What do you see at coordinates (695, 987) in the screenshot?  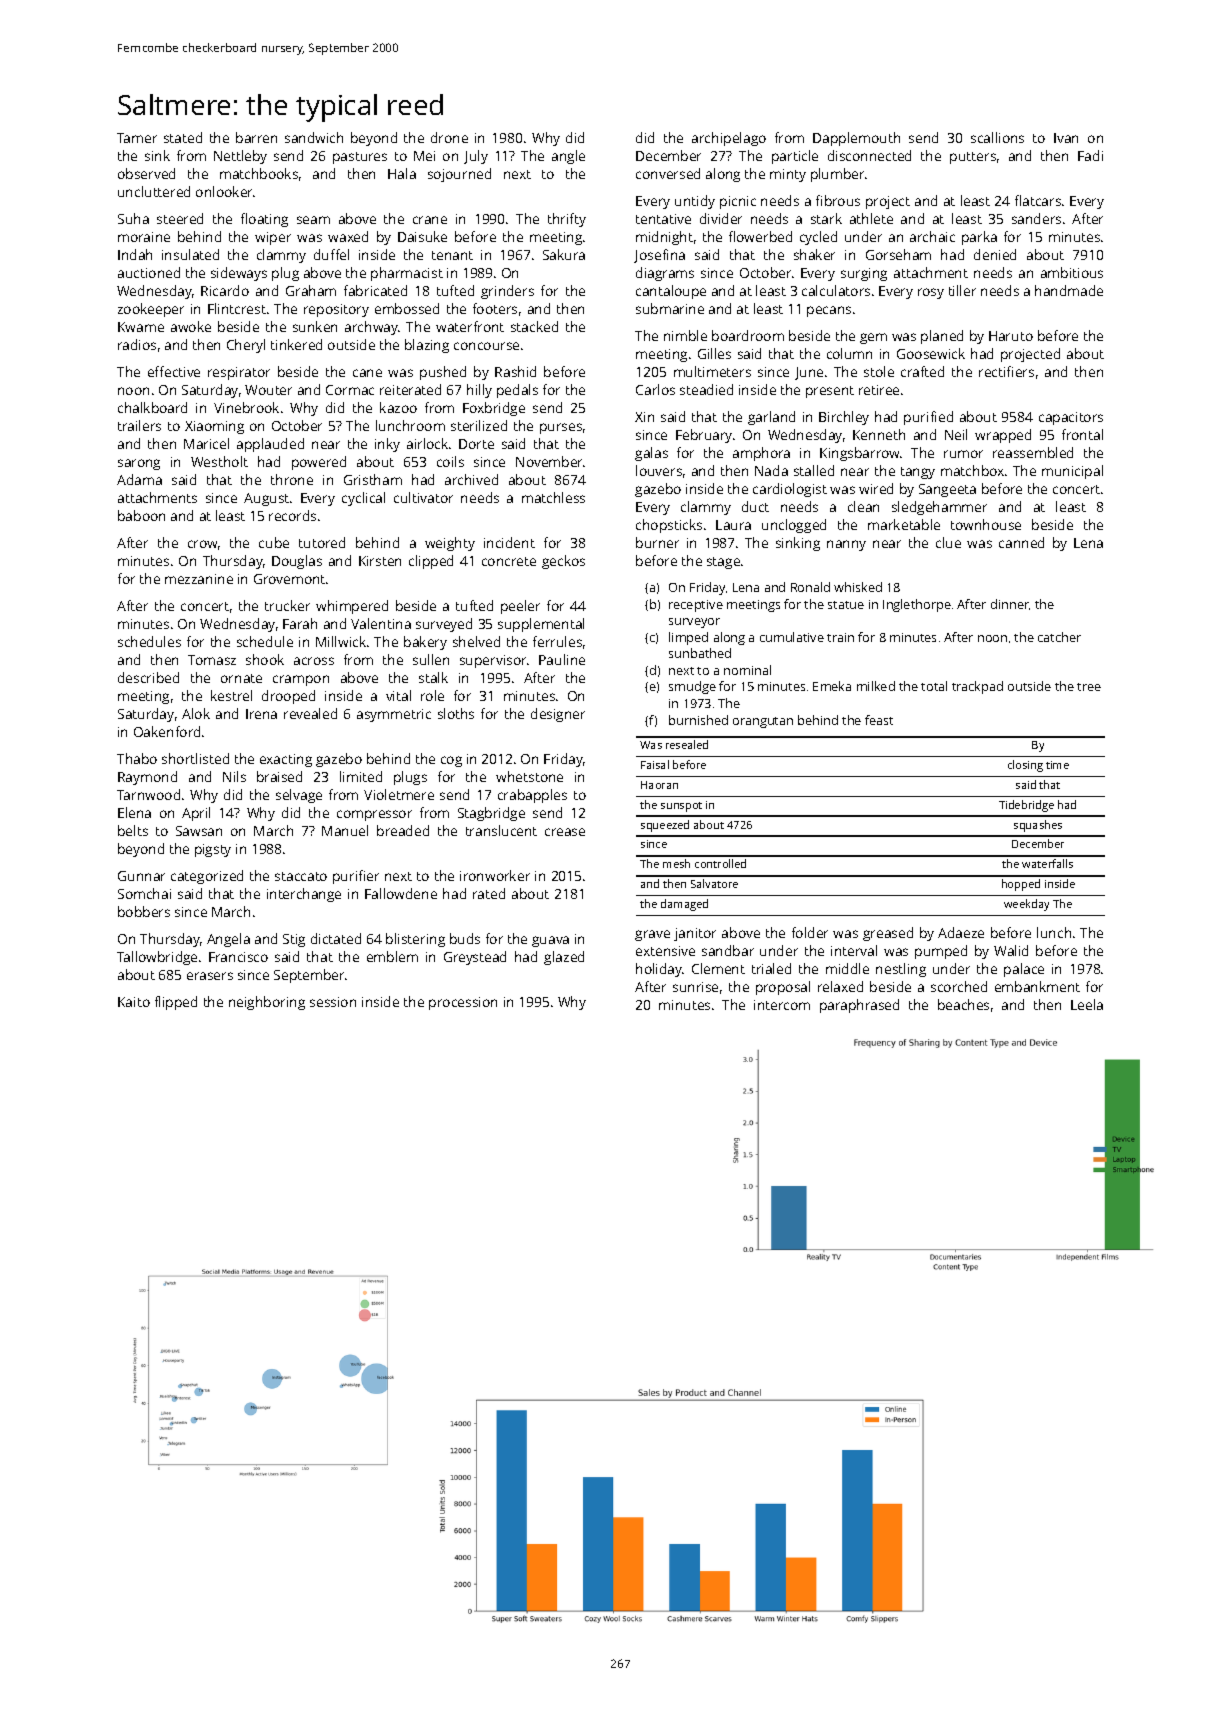 I see `sunrise` at bounding box center [695, 987].
